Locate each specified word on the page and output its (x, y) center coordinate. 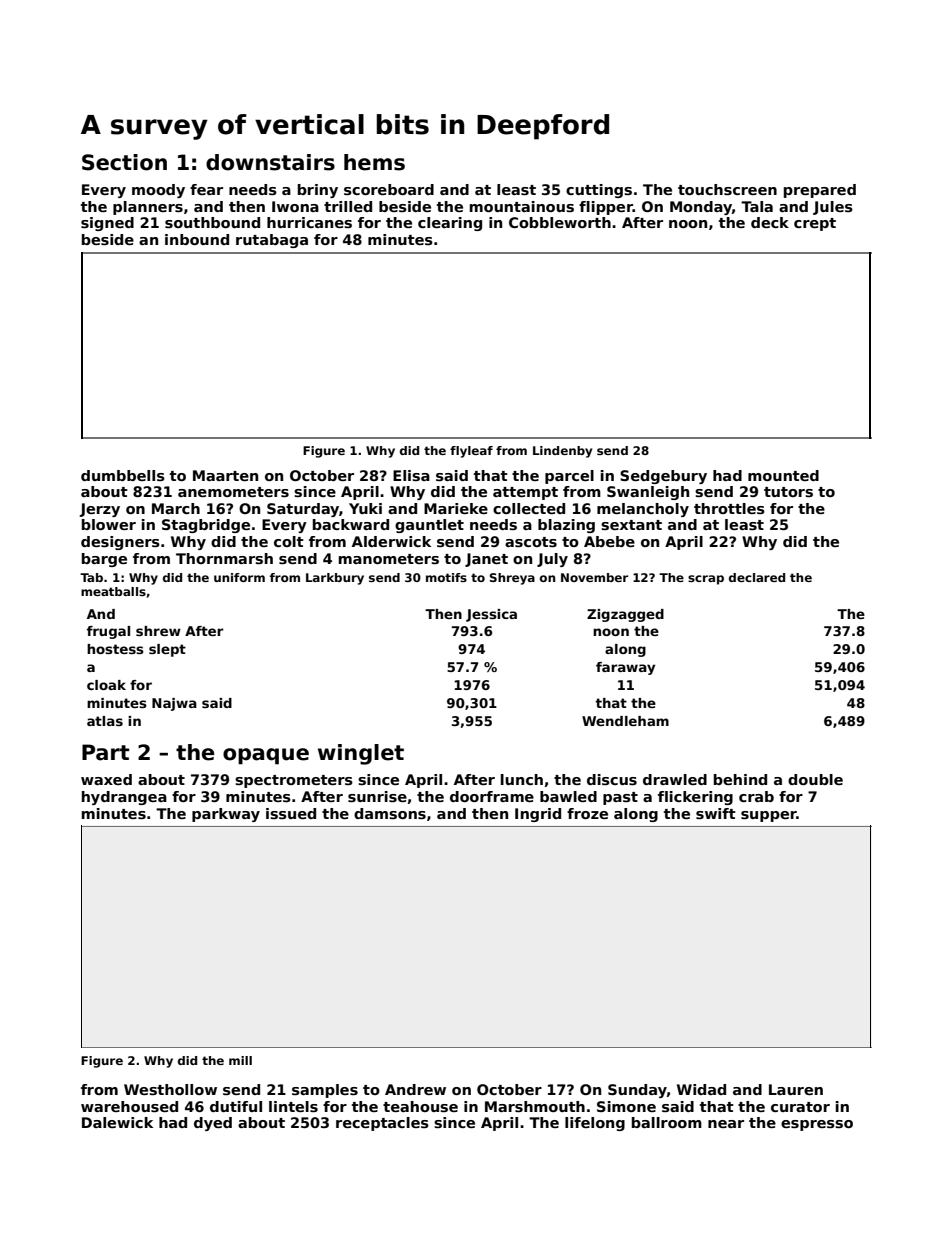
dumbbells (123, 475)
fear (206, 189)
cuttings (599, 191)
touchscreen (727, 189)
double (815, 779)
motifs (446, 577)
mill (240, 1060)
